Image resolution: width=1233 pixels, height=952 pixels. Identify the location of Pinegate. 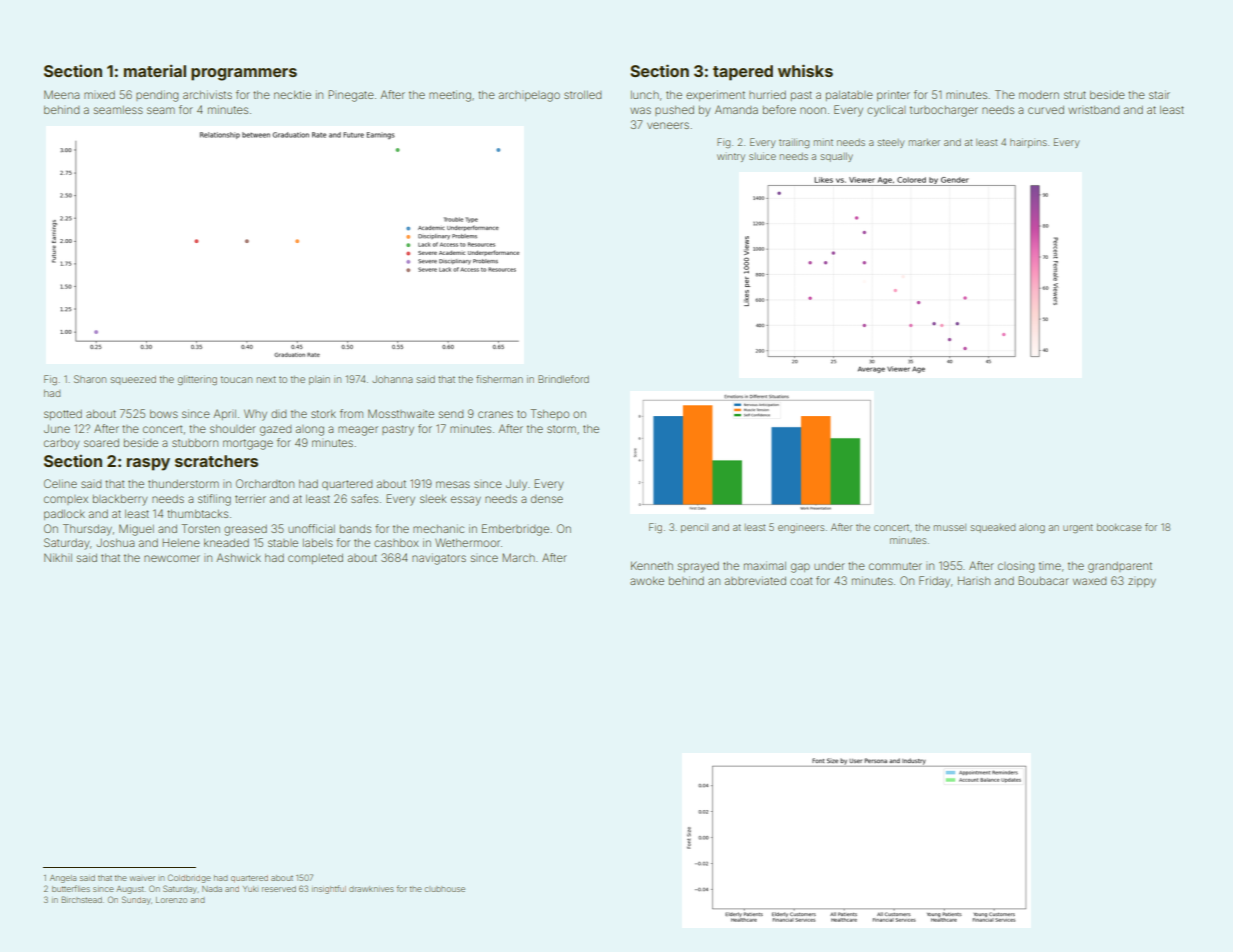
(351, 96).
